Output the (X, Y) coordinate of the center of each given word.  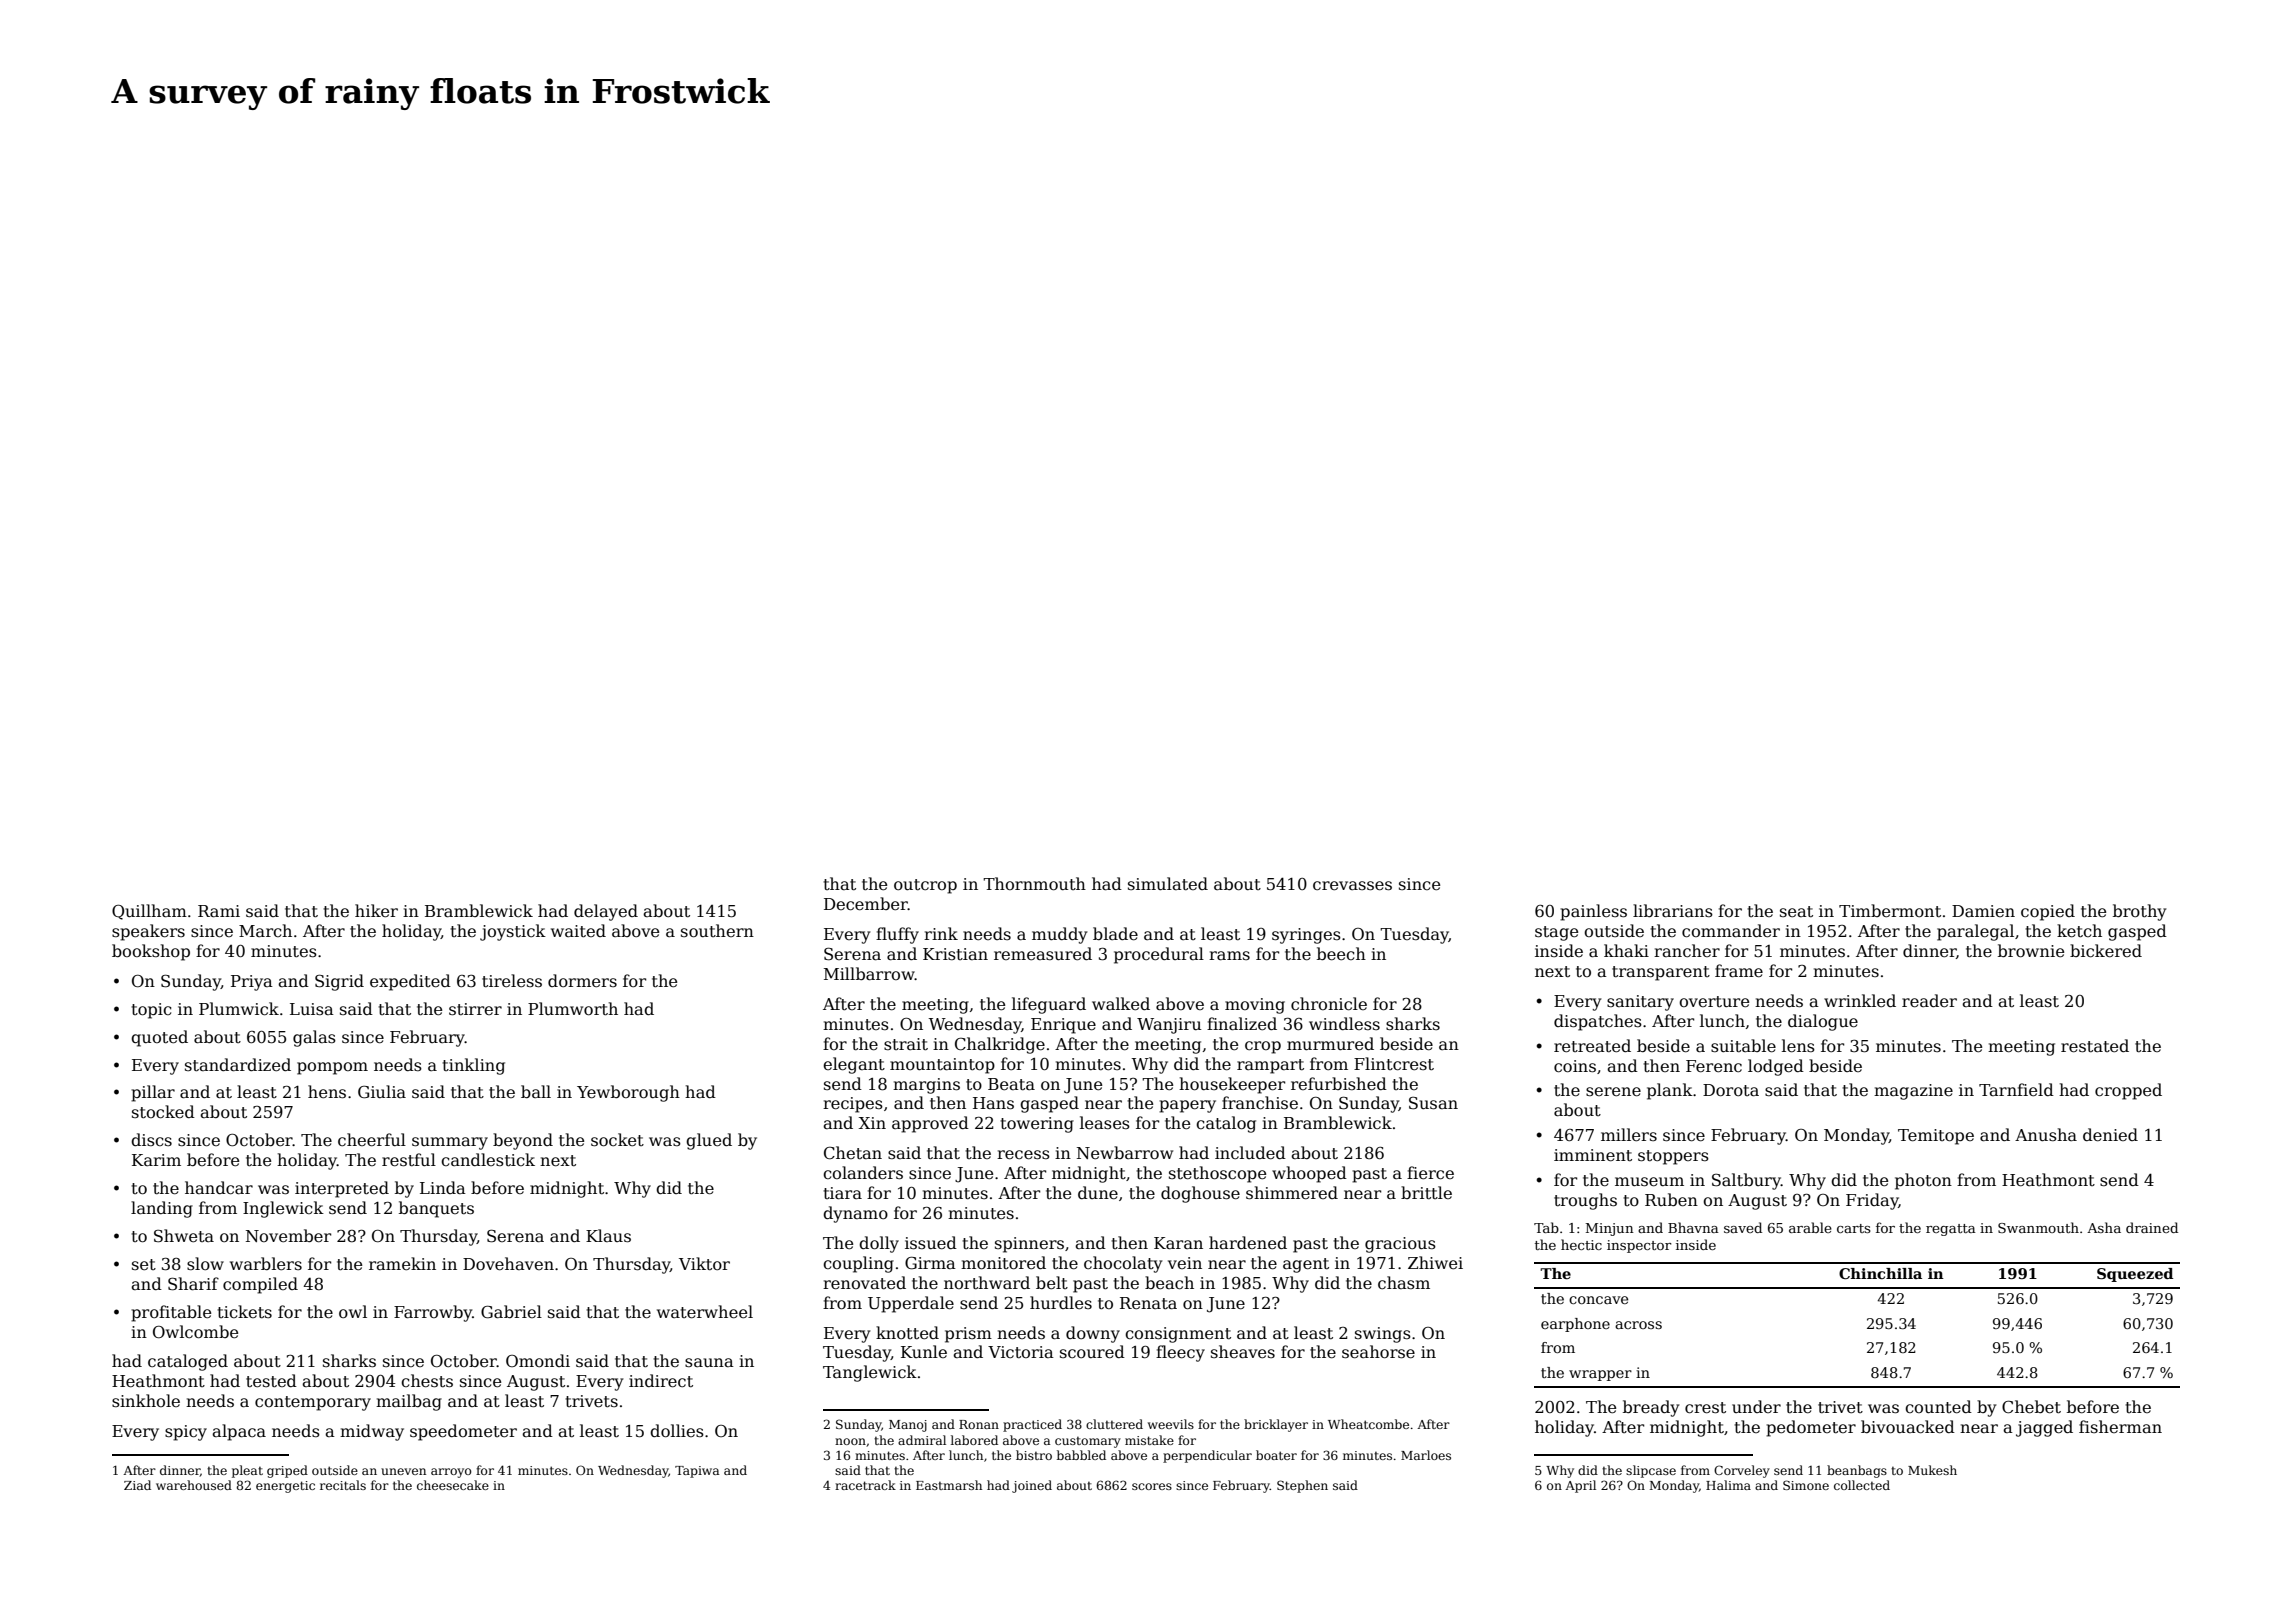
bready (1651, 1408)
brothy (2139, 912)
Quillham (149, 912)
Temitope (1936, 1137)
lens (1798, 1046)
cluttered (1114, 1424)
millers (1629, 1135)
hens (327, 1092)
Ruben (1671, 1200)
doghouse (1200, 1194)
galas (314, 1038)
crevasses (1352, 886)
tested (271, 1381)
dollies (677, 1430)
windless (1344, 1023)
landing (162, 1209)
